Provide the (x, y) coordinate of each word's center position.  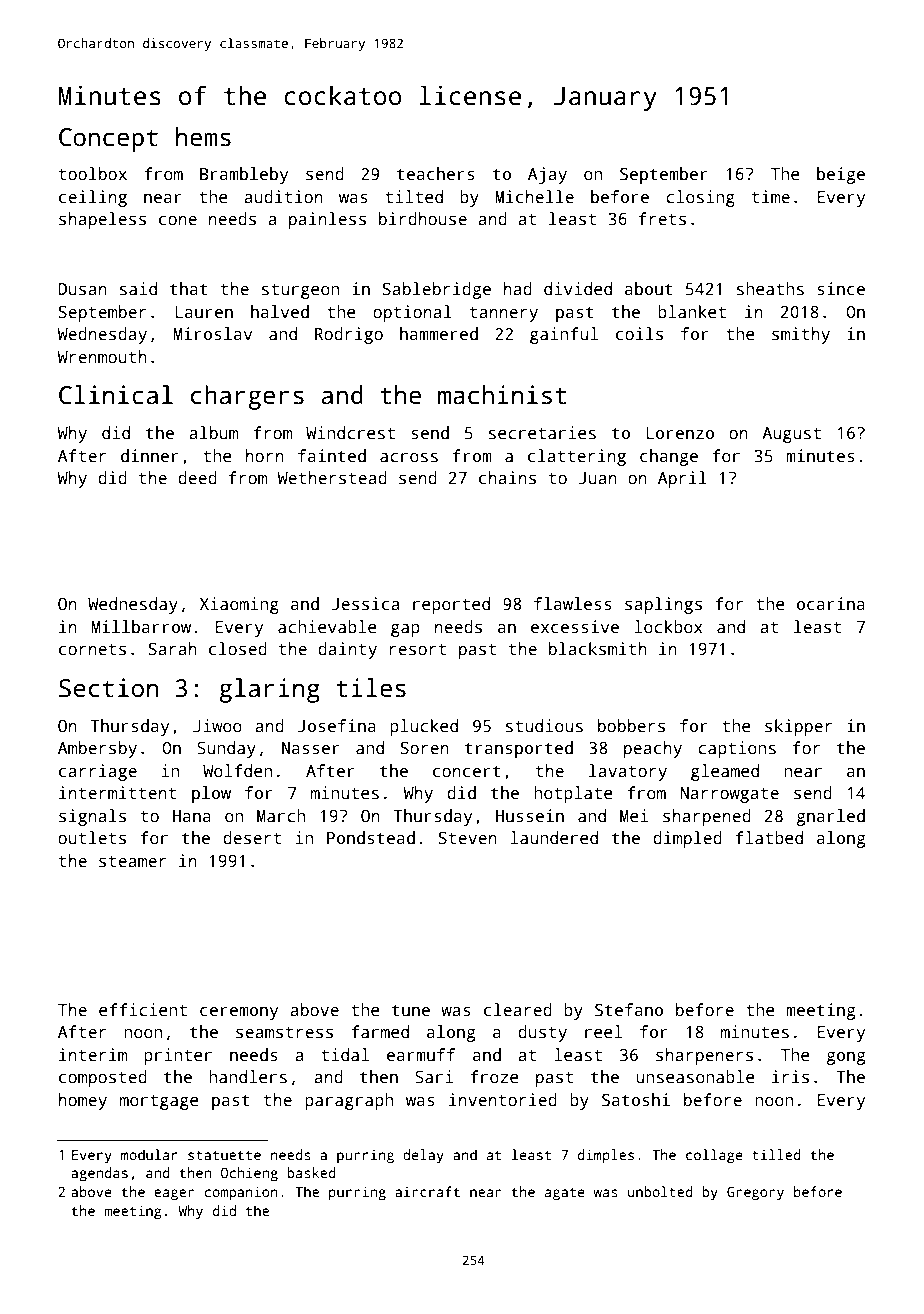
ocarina (831, 604)
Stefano (629, 1010)
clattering (577, 457)
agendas (99, 1174)
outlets (92, 838)
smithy (801, 335)
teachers (436, 174)
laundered (554, 838)
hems (203, 137)
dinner (150, 456)
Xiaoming (239, 605)
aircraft (427, 1191)
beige (841, 175)
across (409, 458)
